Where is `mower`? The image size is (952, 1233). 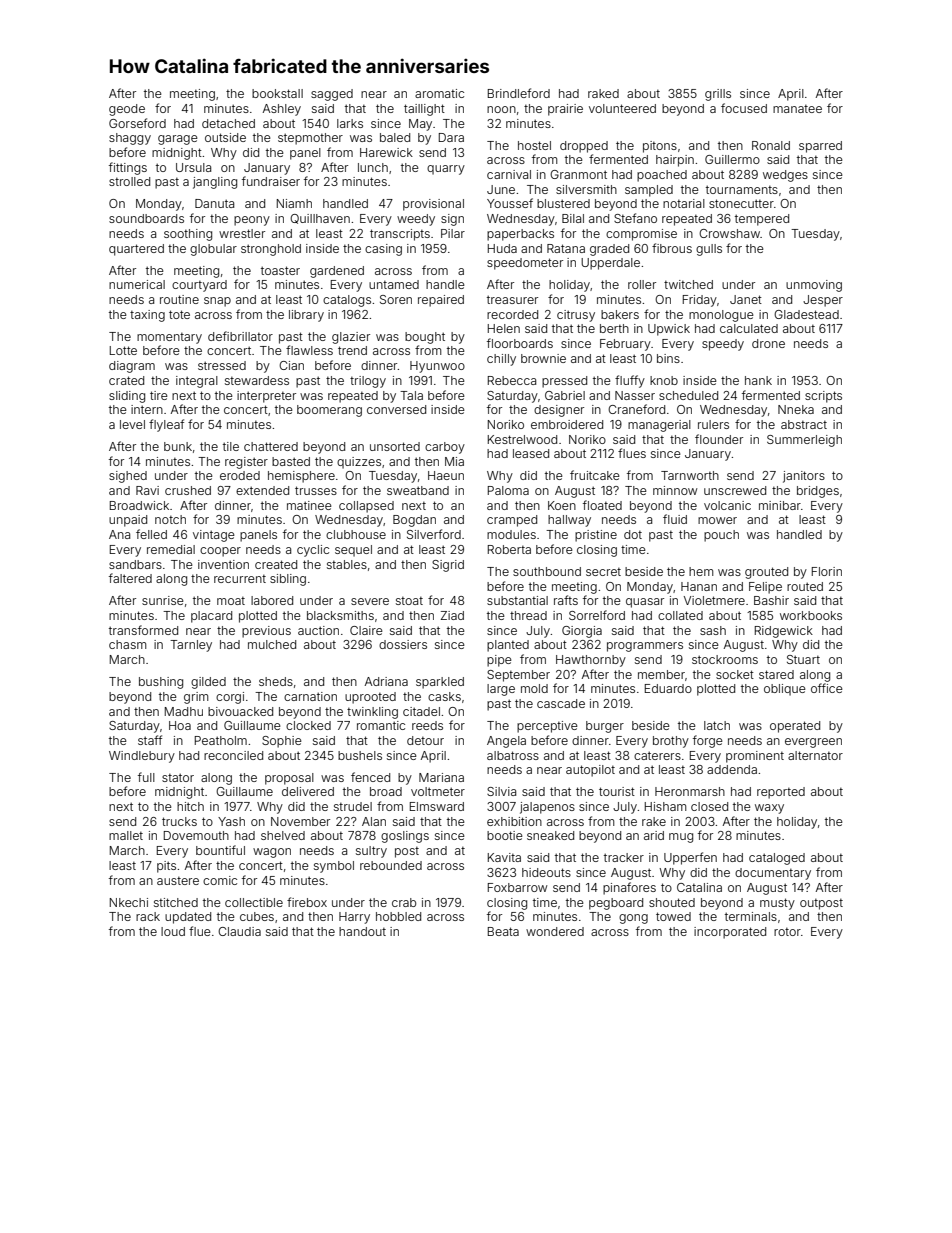
mower is located at coordinates (717, 520).
